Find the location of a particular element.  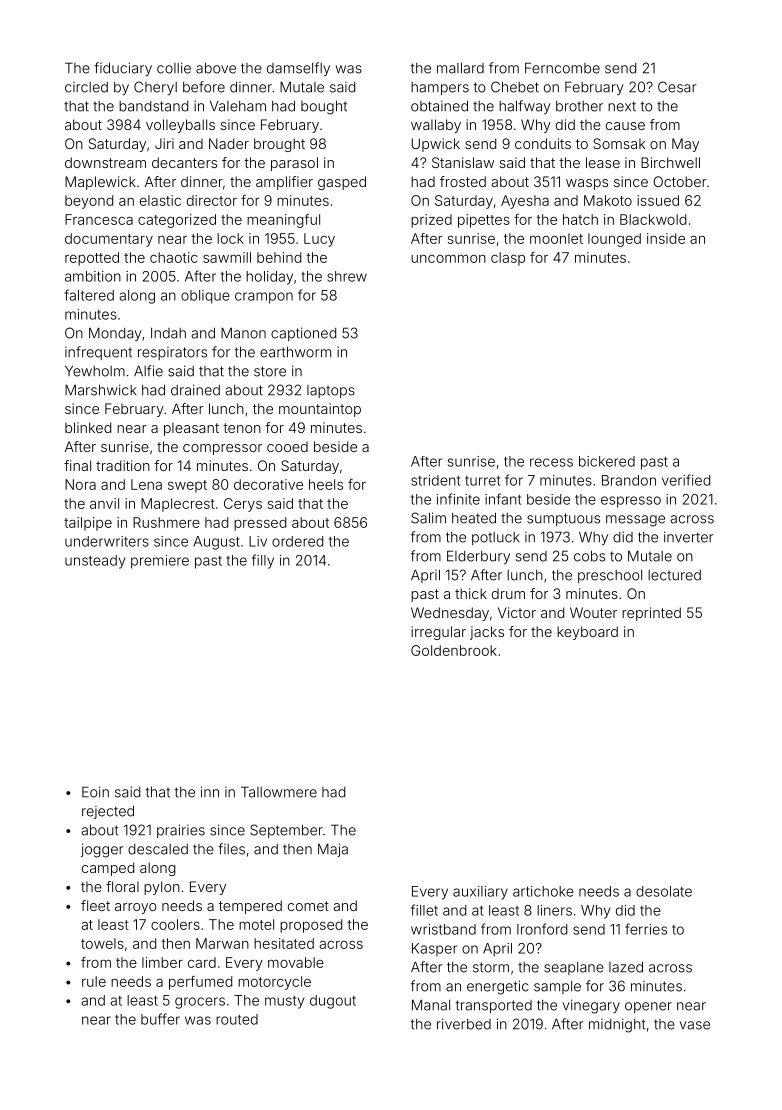

frosted is located at coordinates (463, 181).
